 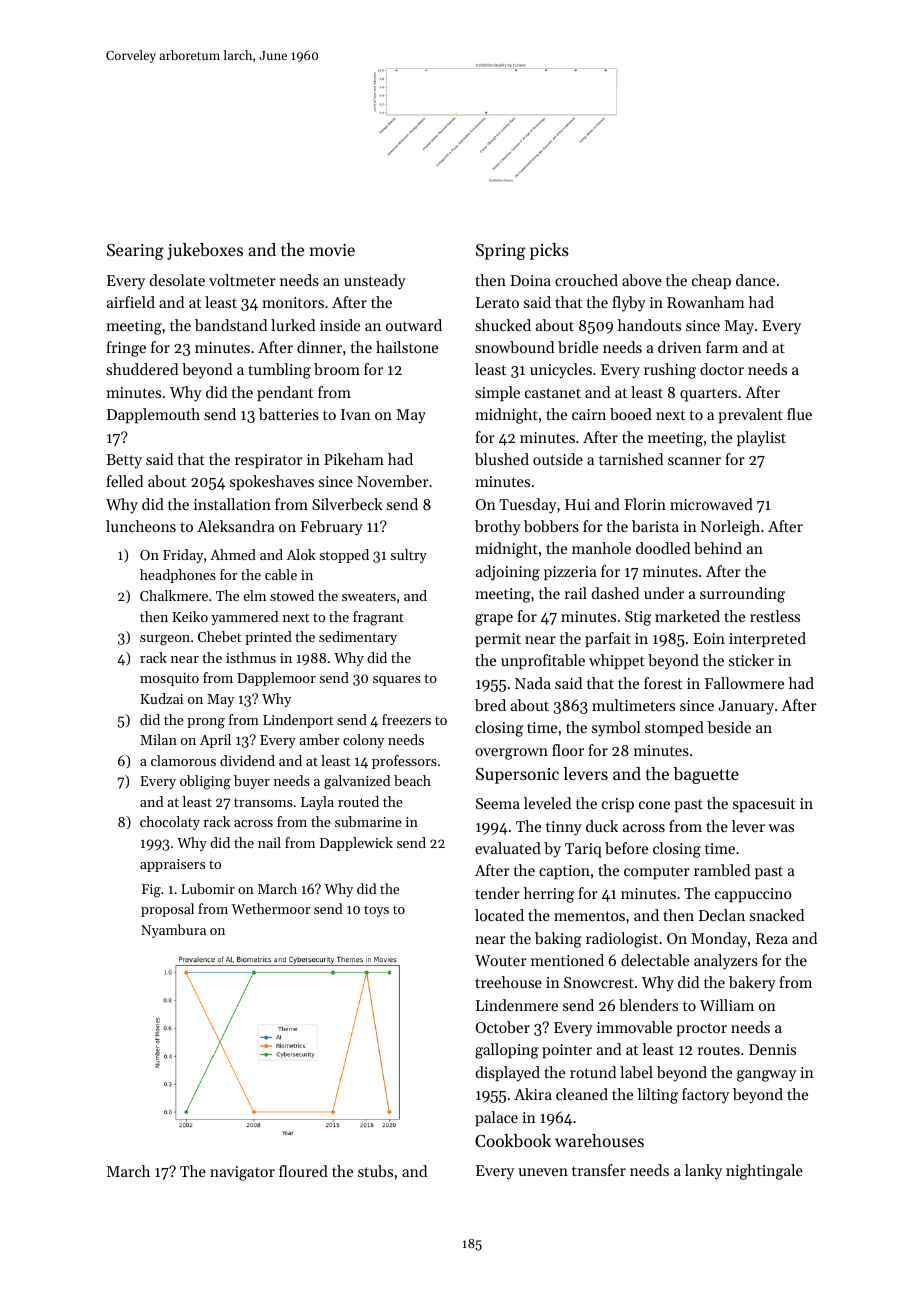 I want to click on Dapplemoor, so click(x=276, y=679).
